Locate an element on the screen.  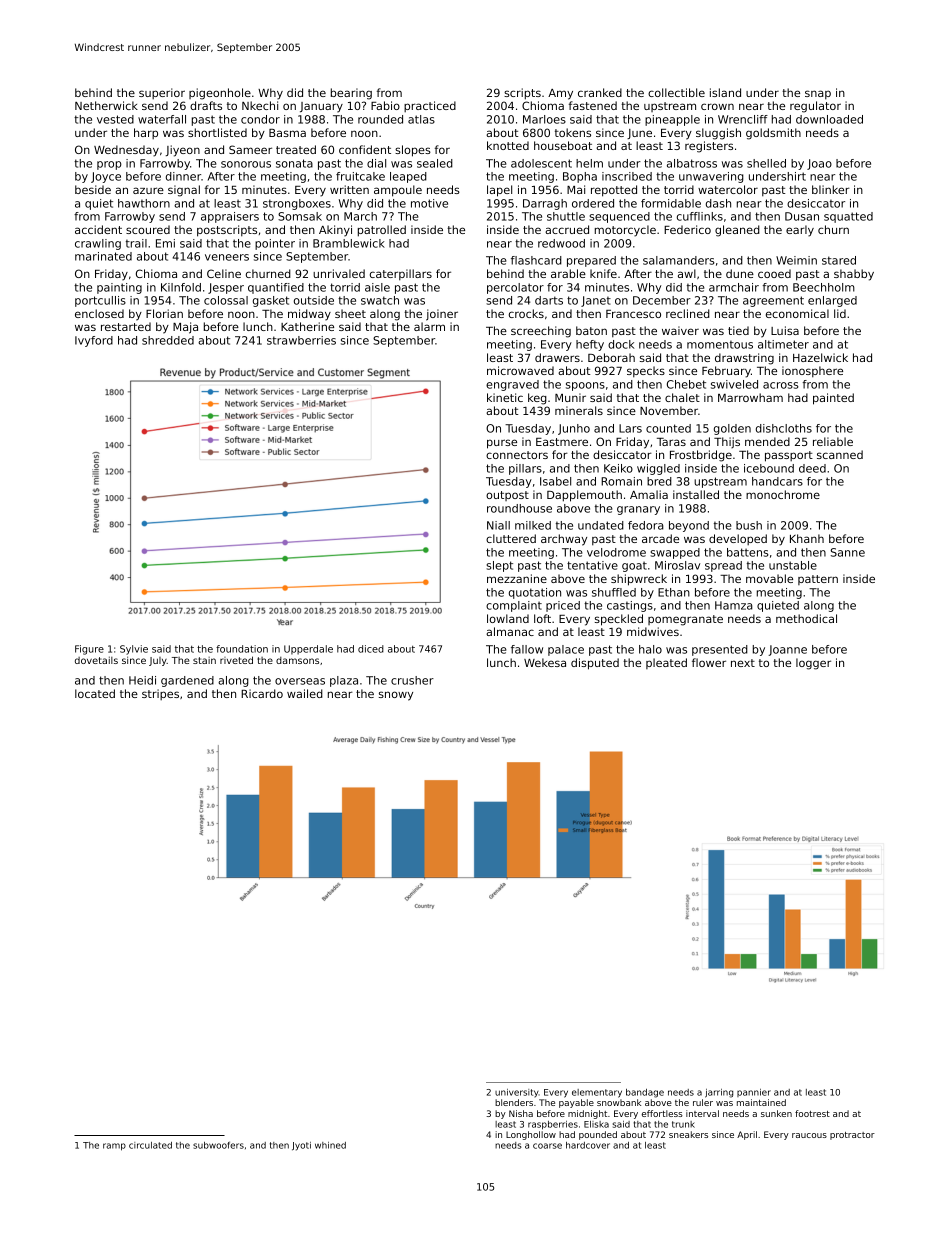
disputed is located at coordinates (595, 664).
